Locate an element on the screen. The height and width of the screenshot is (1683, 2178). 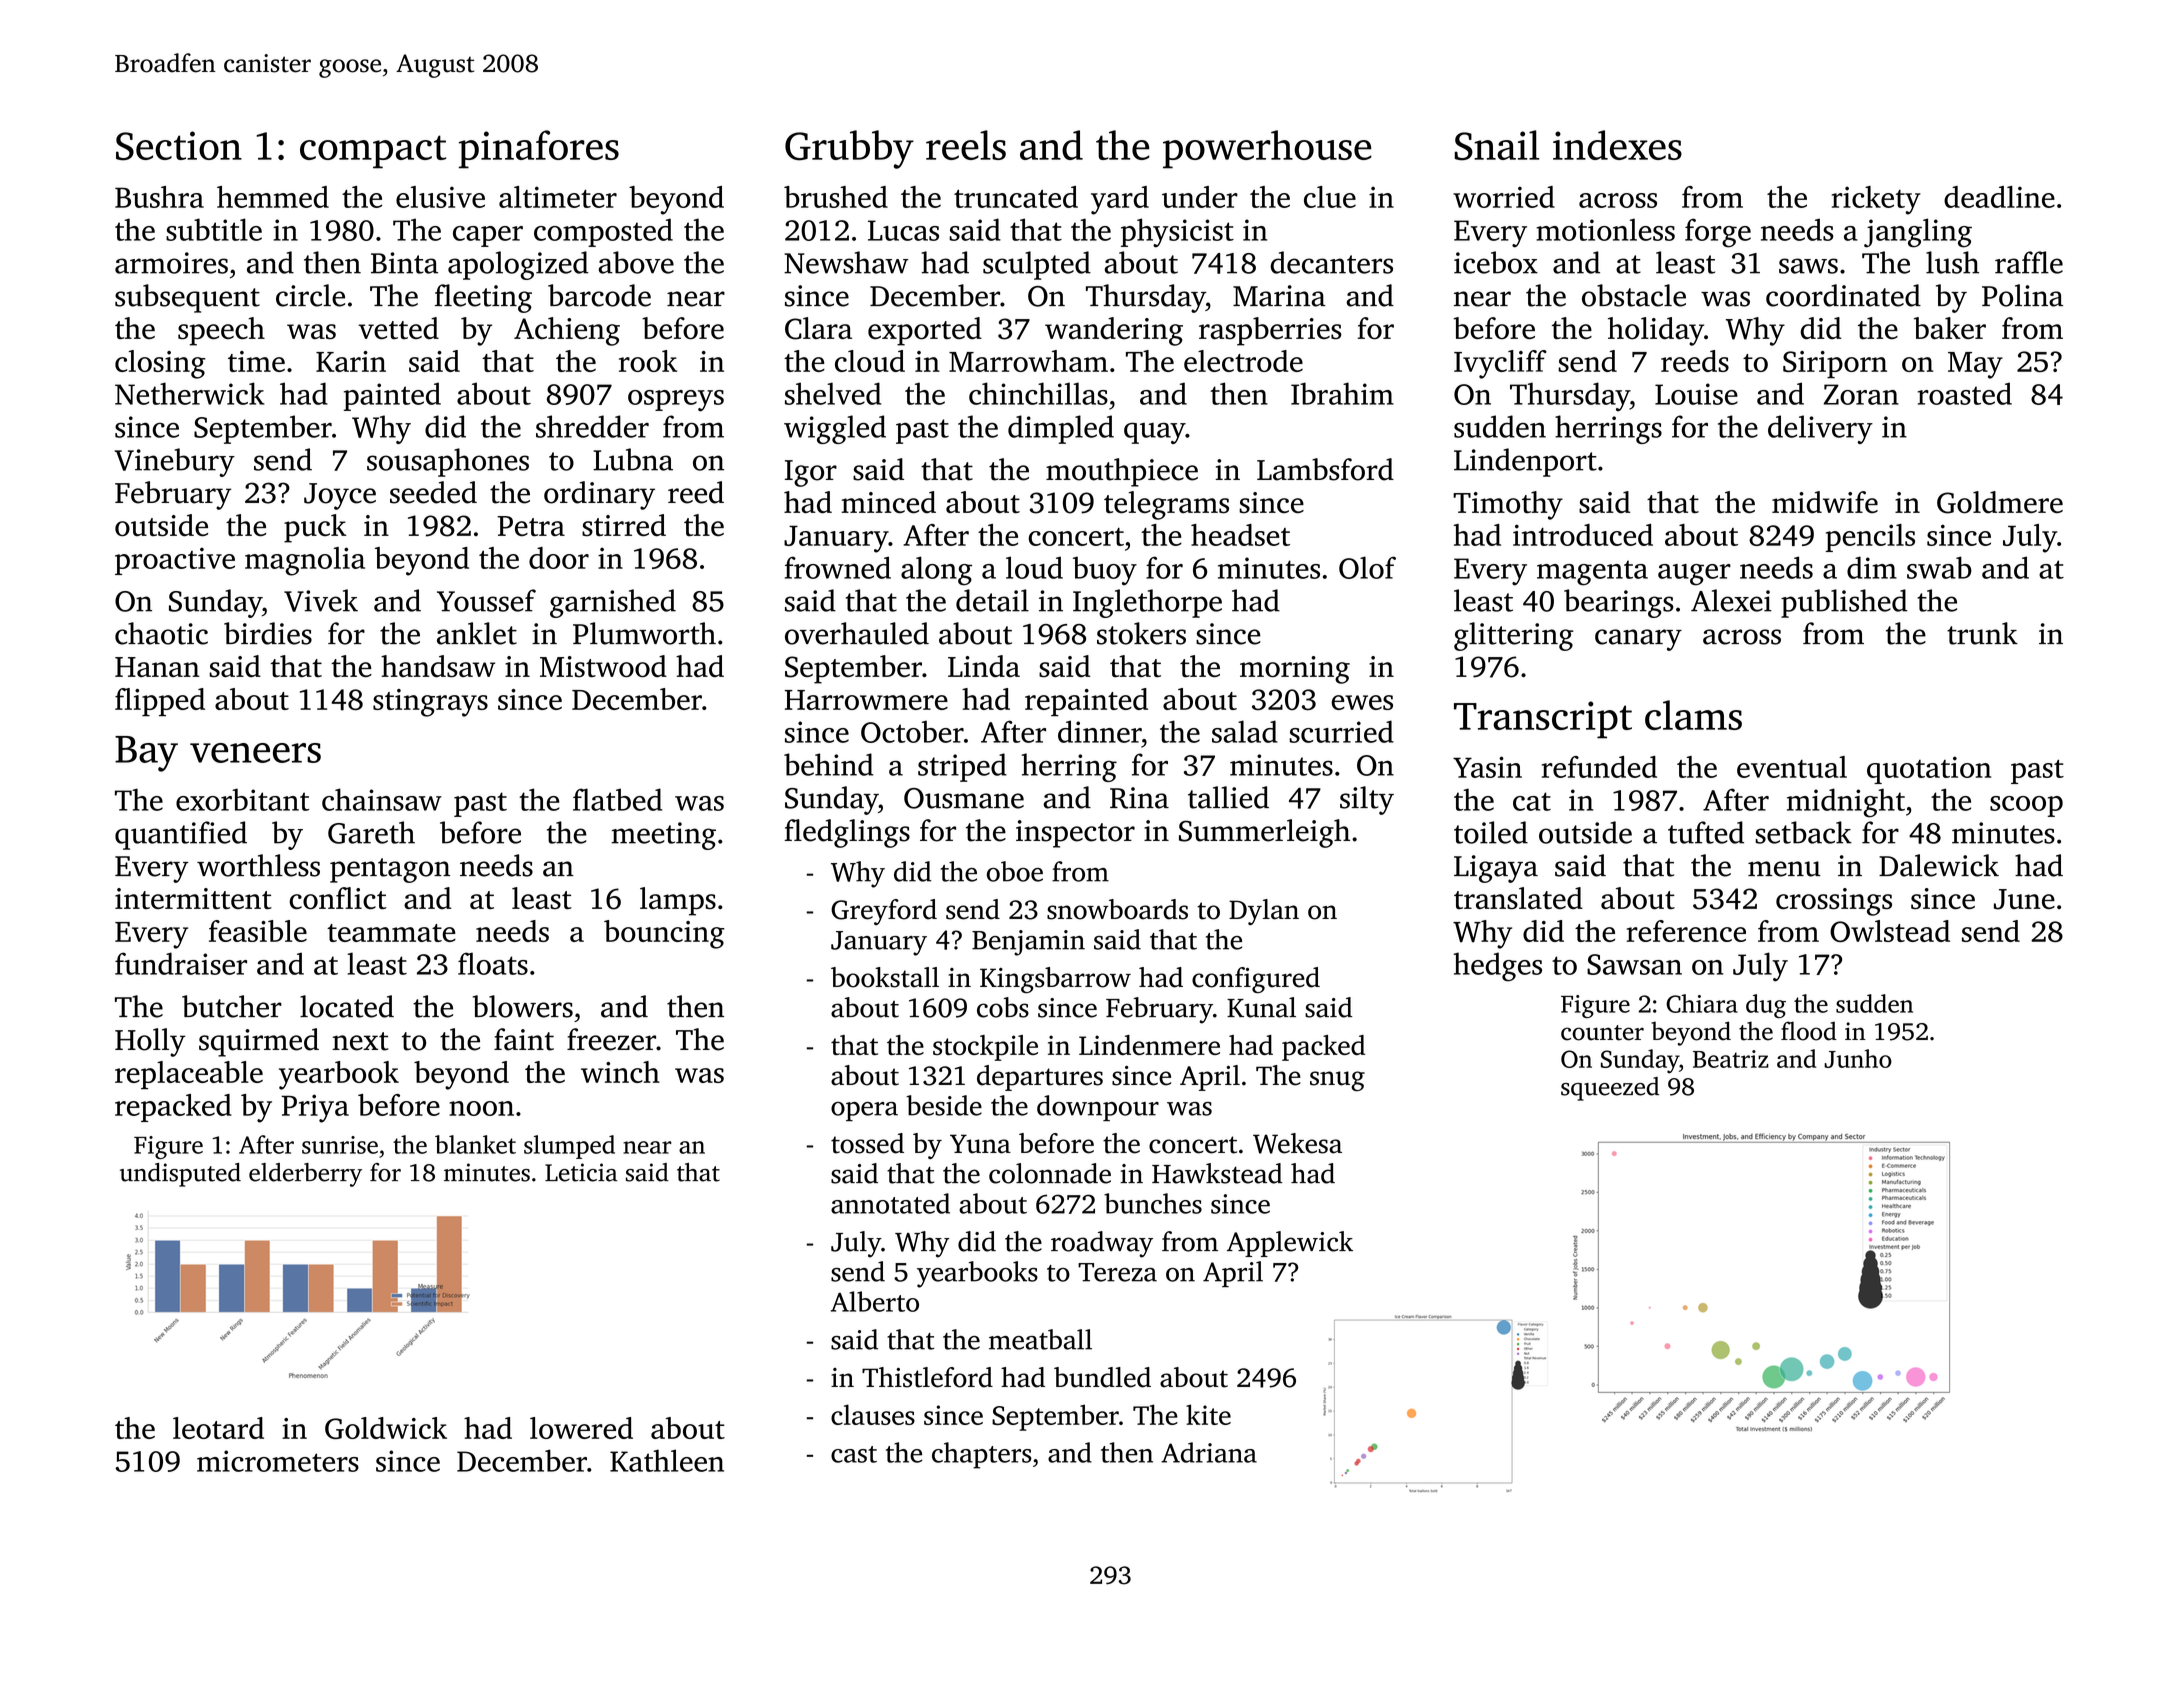
circle is located at coordinates (310, 295).
